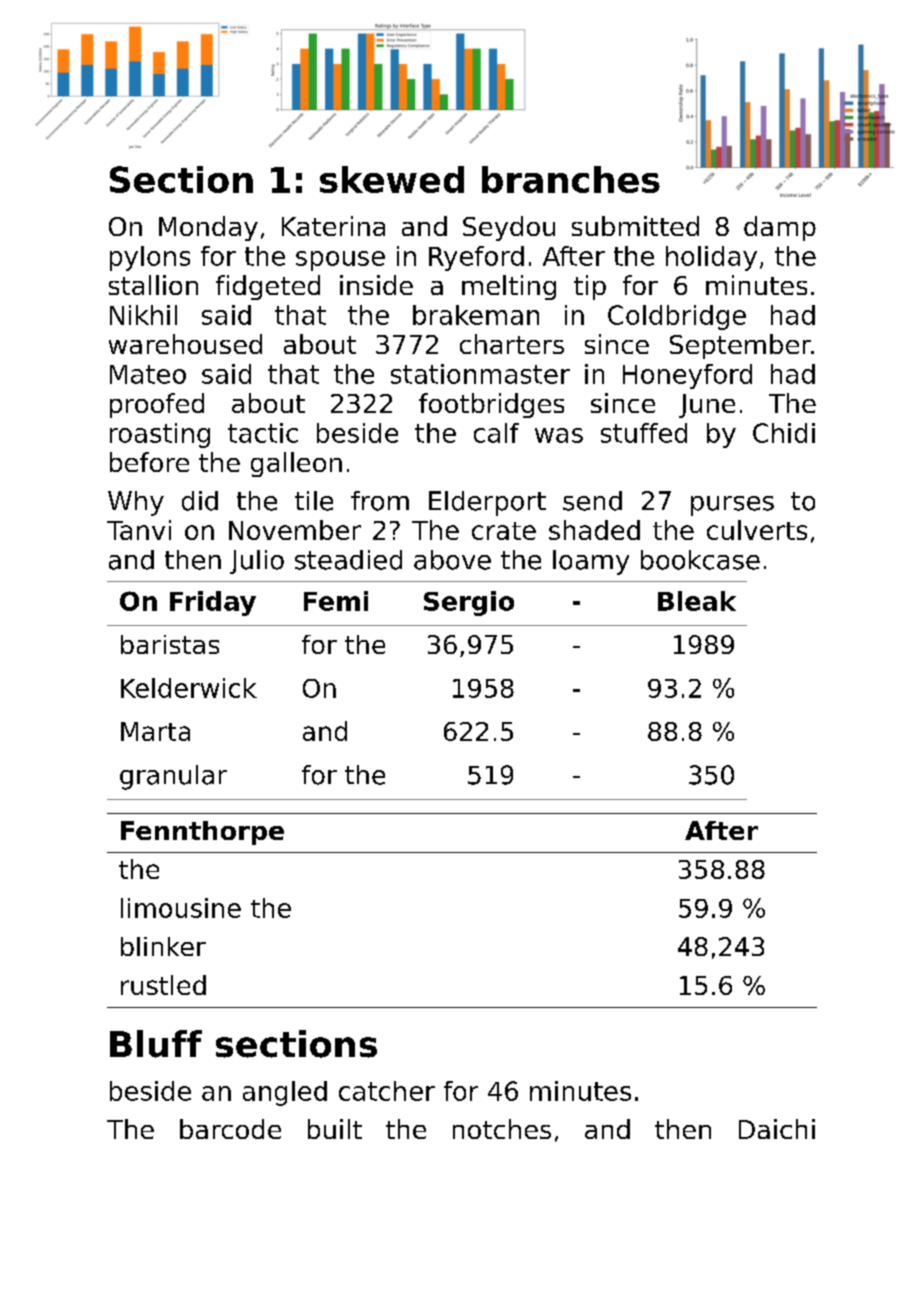 Image resolution: width=924 pixels, height=1311 pixels. What do you see at coordinates (509, 228) in the screenshot?
I see `Seydou` at bounding box center [509, 228].
